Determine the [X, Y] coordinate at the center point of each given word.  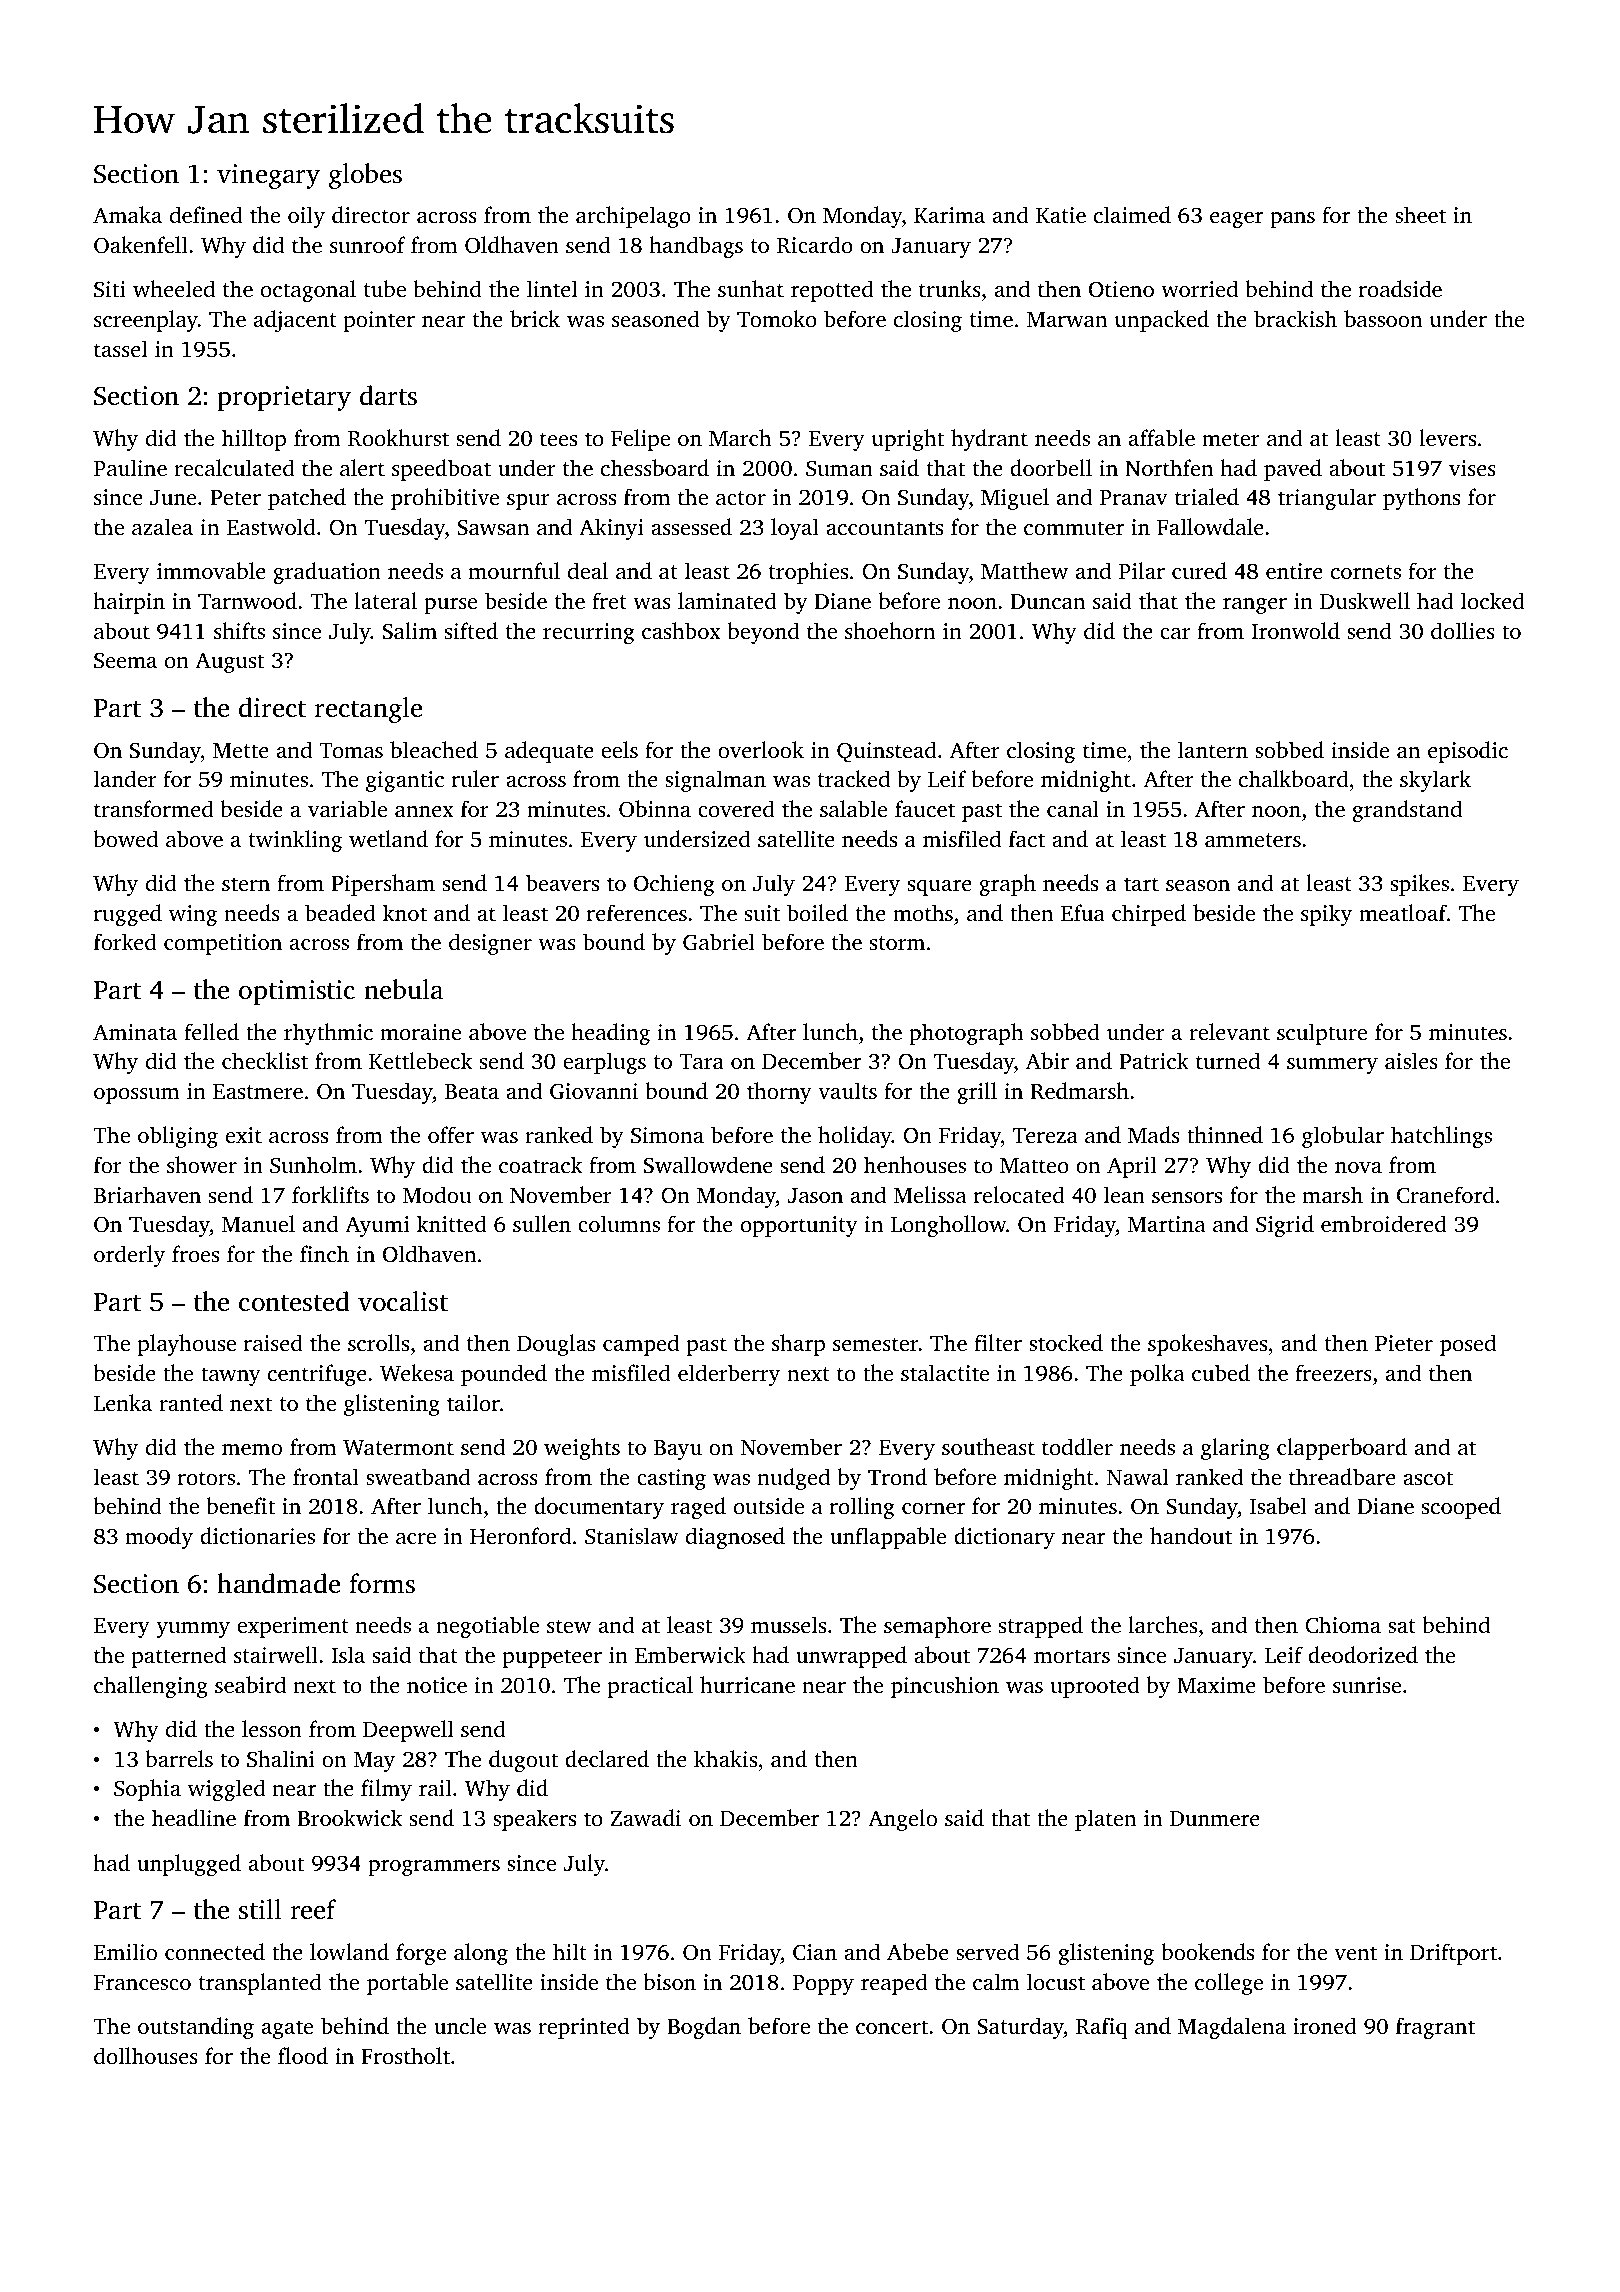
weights [582, 1449]
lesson [272, 1728]
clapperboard [1342, 1449]
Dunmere [1215, 1818]
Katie [1061, 215]
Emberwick [690, 1654]
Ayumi [377, 1226]
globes [365, 176]
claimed [1132, 214]
